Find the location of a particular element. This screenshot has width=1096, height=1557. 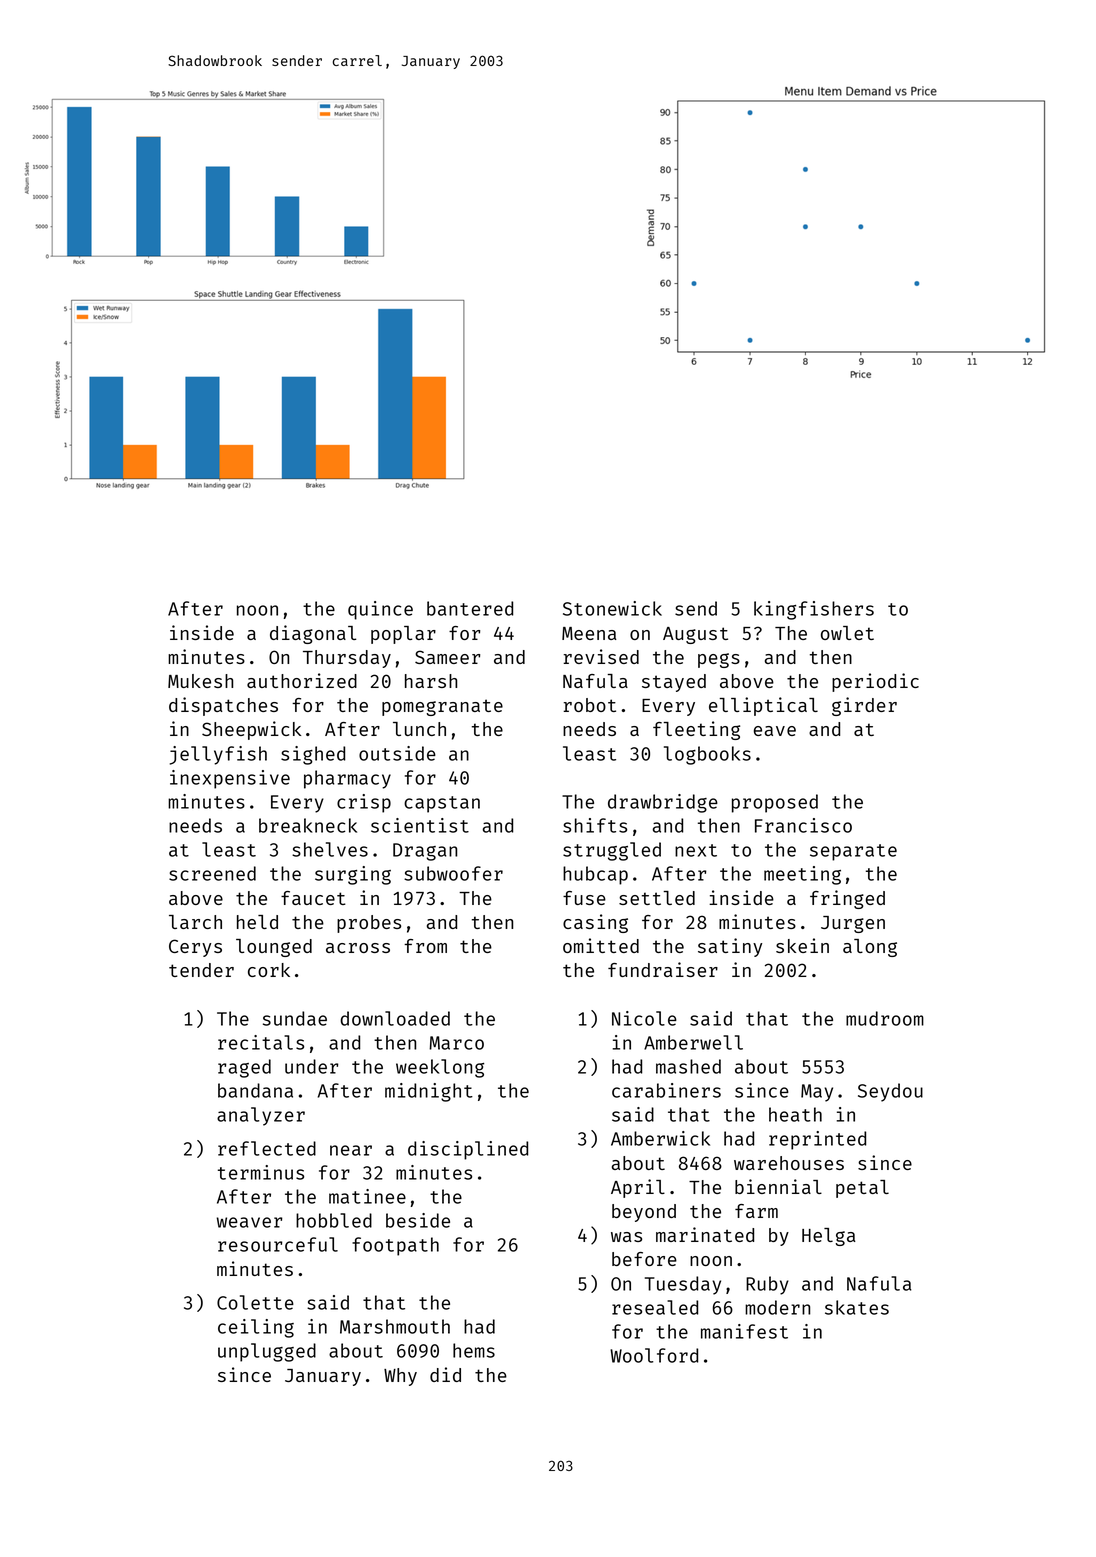

Why is located at coordinates (400, 1377).
